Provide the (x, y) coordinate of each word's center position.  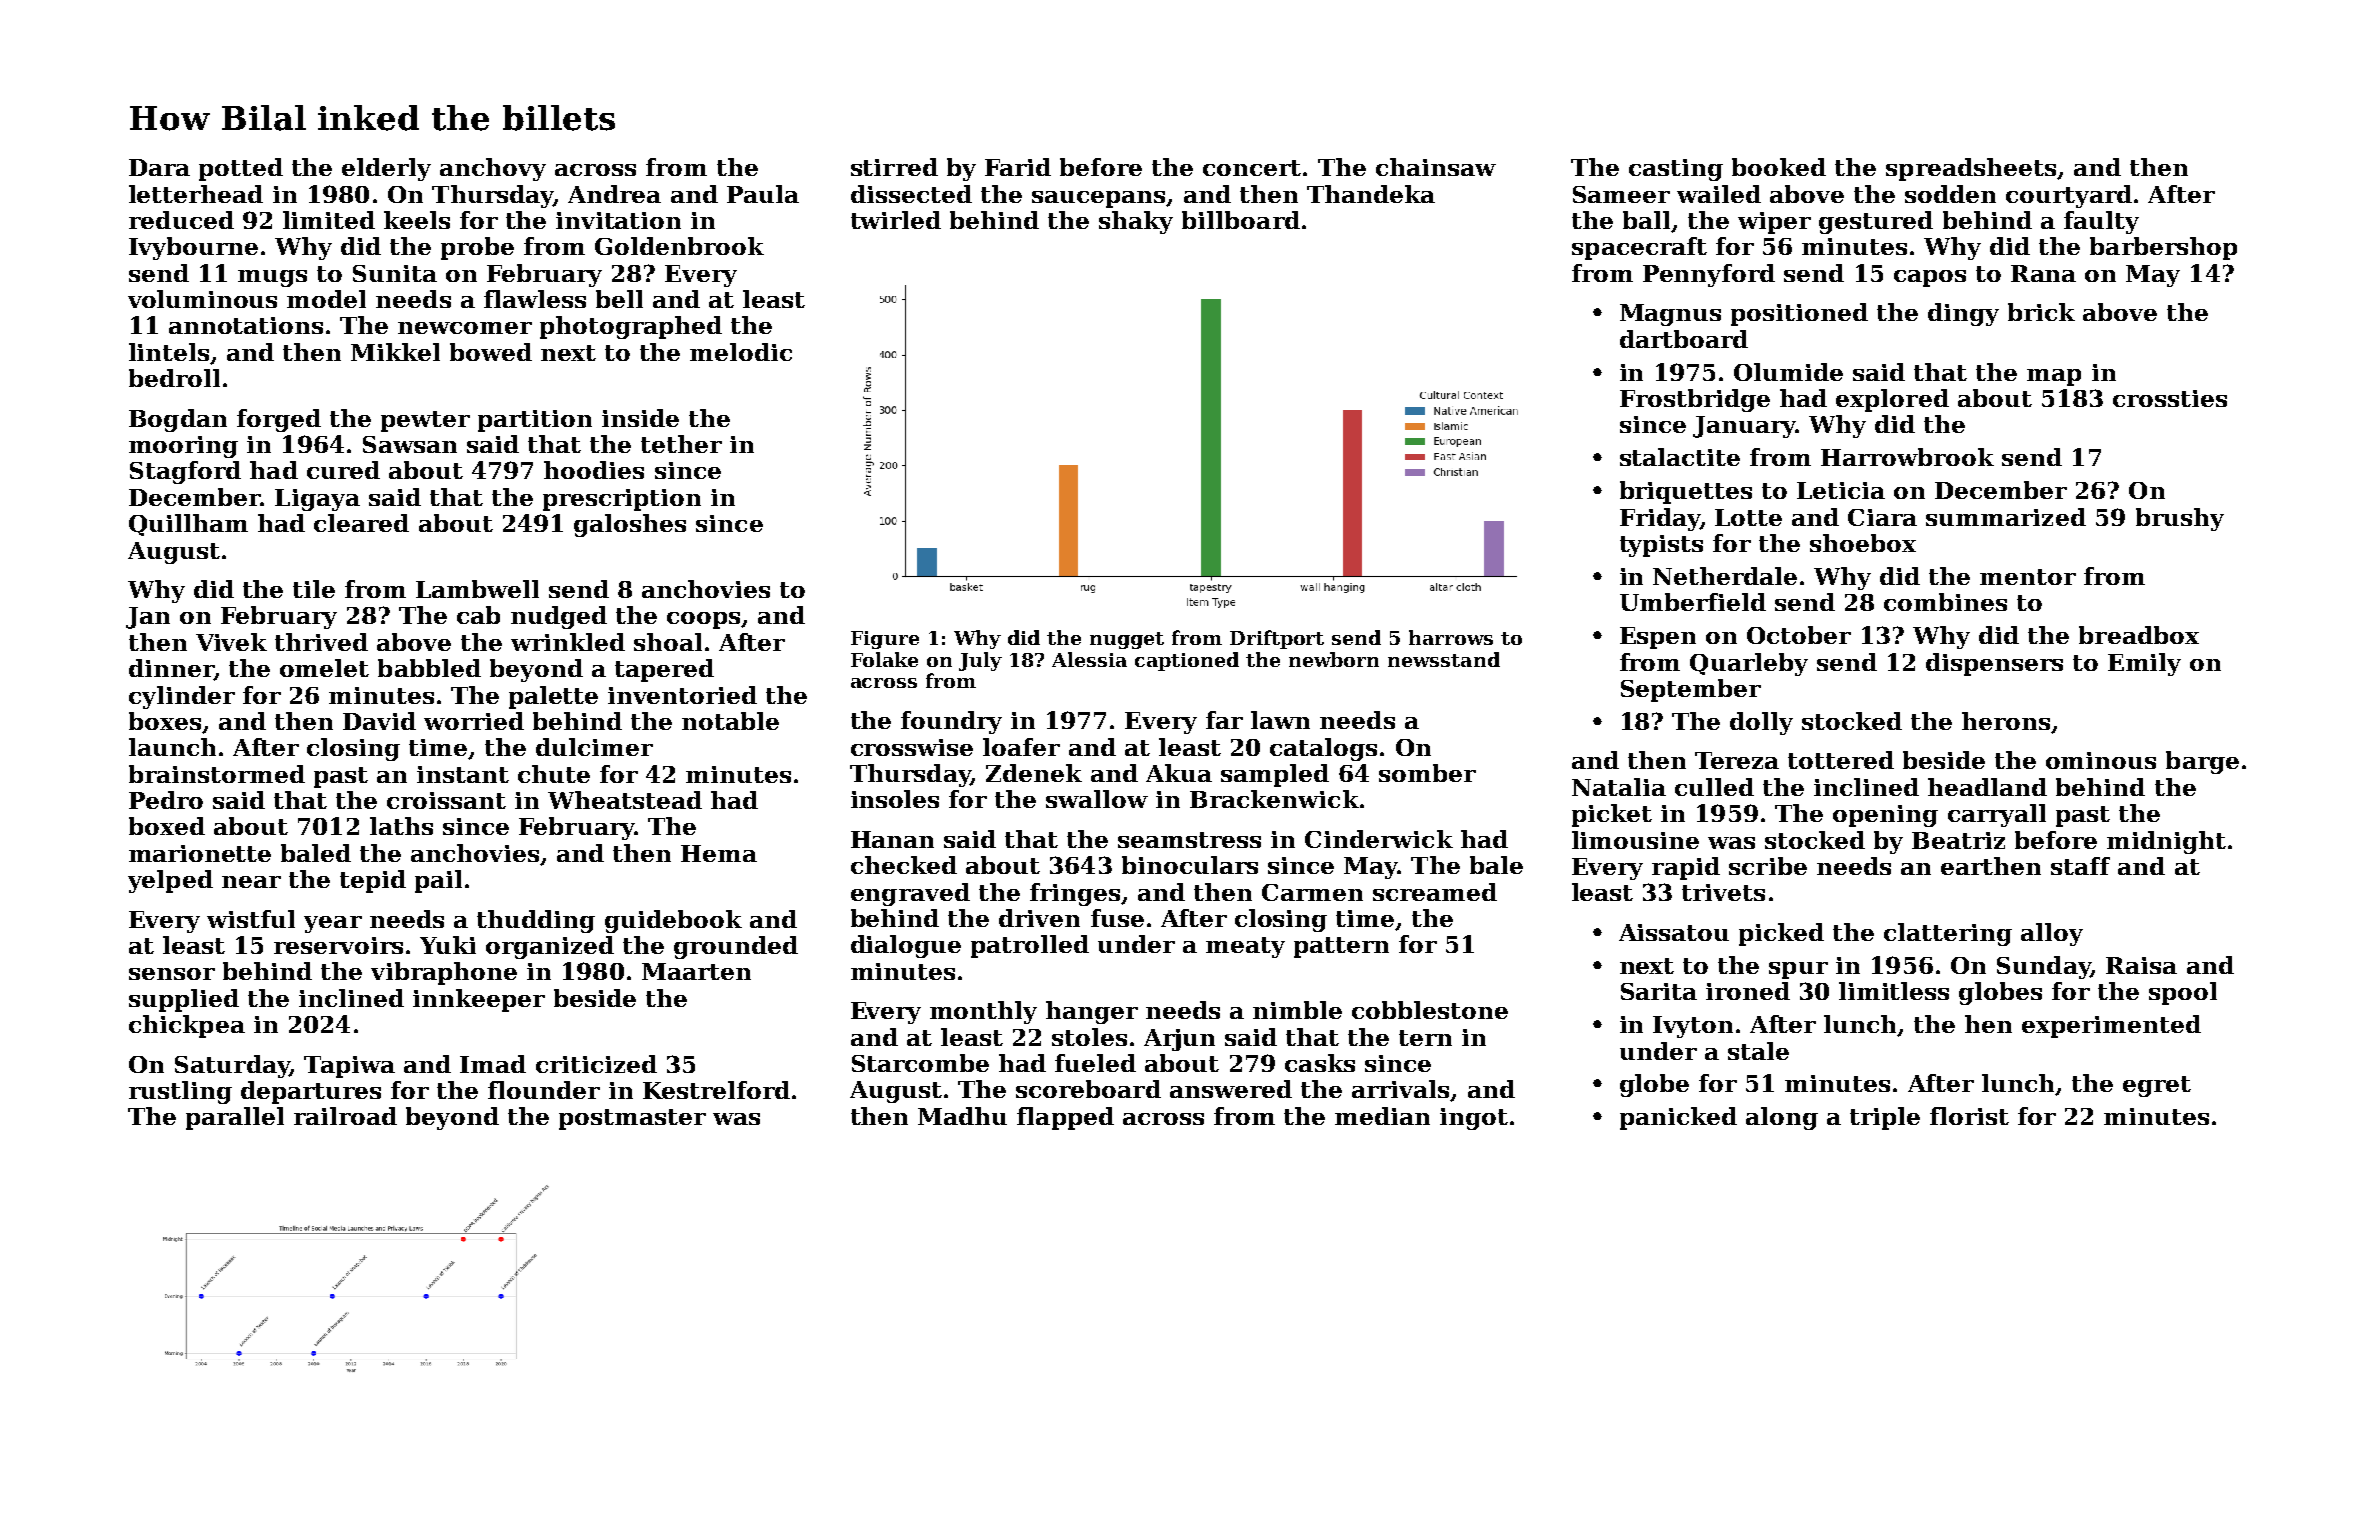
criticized (596, 1064)
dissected (911, 194)
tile (314, 589)
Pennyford (1709, 275)
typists (1661, 546)
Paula (763, 194)
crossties (2170, 398)
